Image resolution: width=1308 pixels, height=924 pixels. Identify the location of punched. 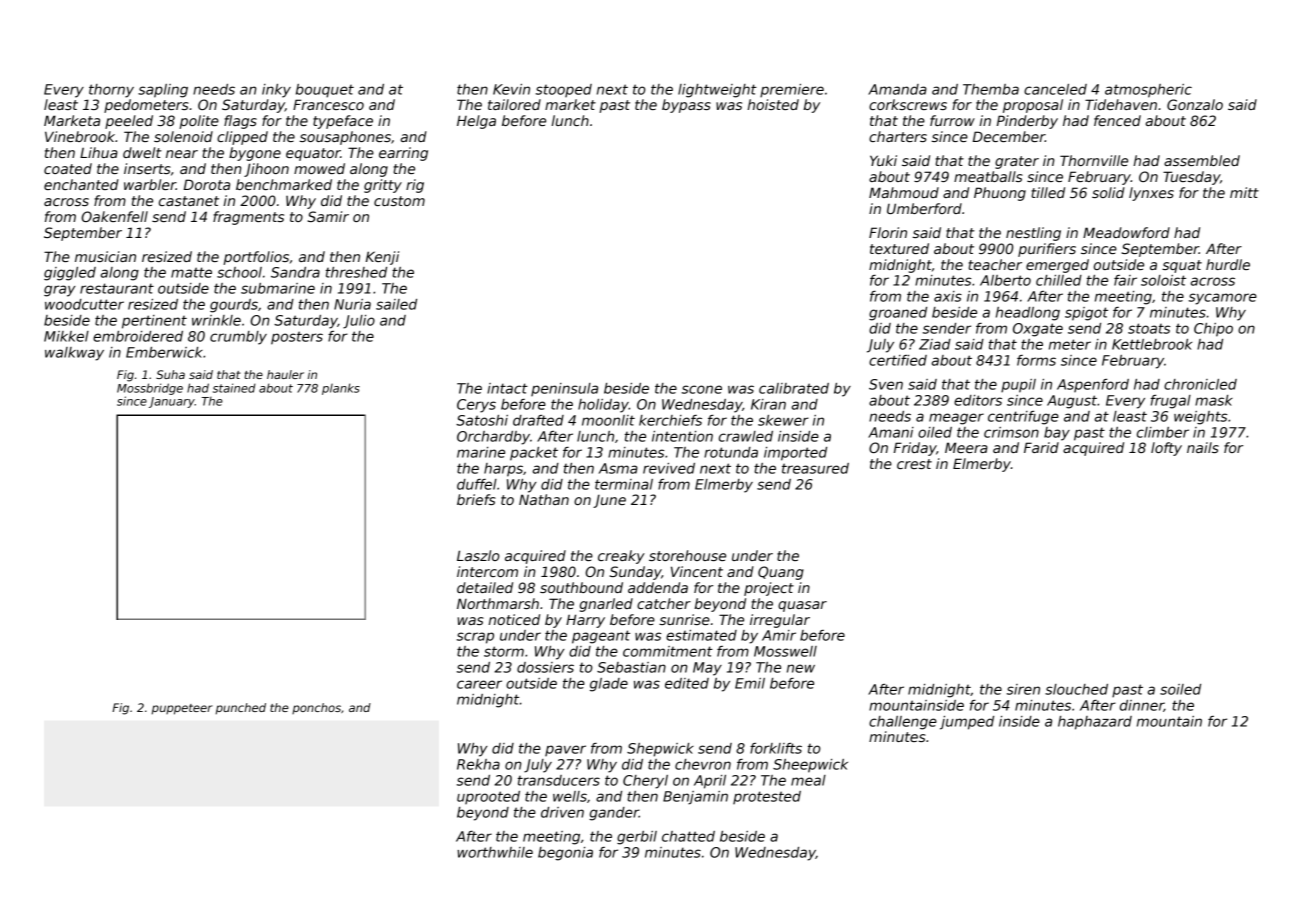
(241, 709).
